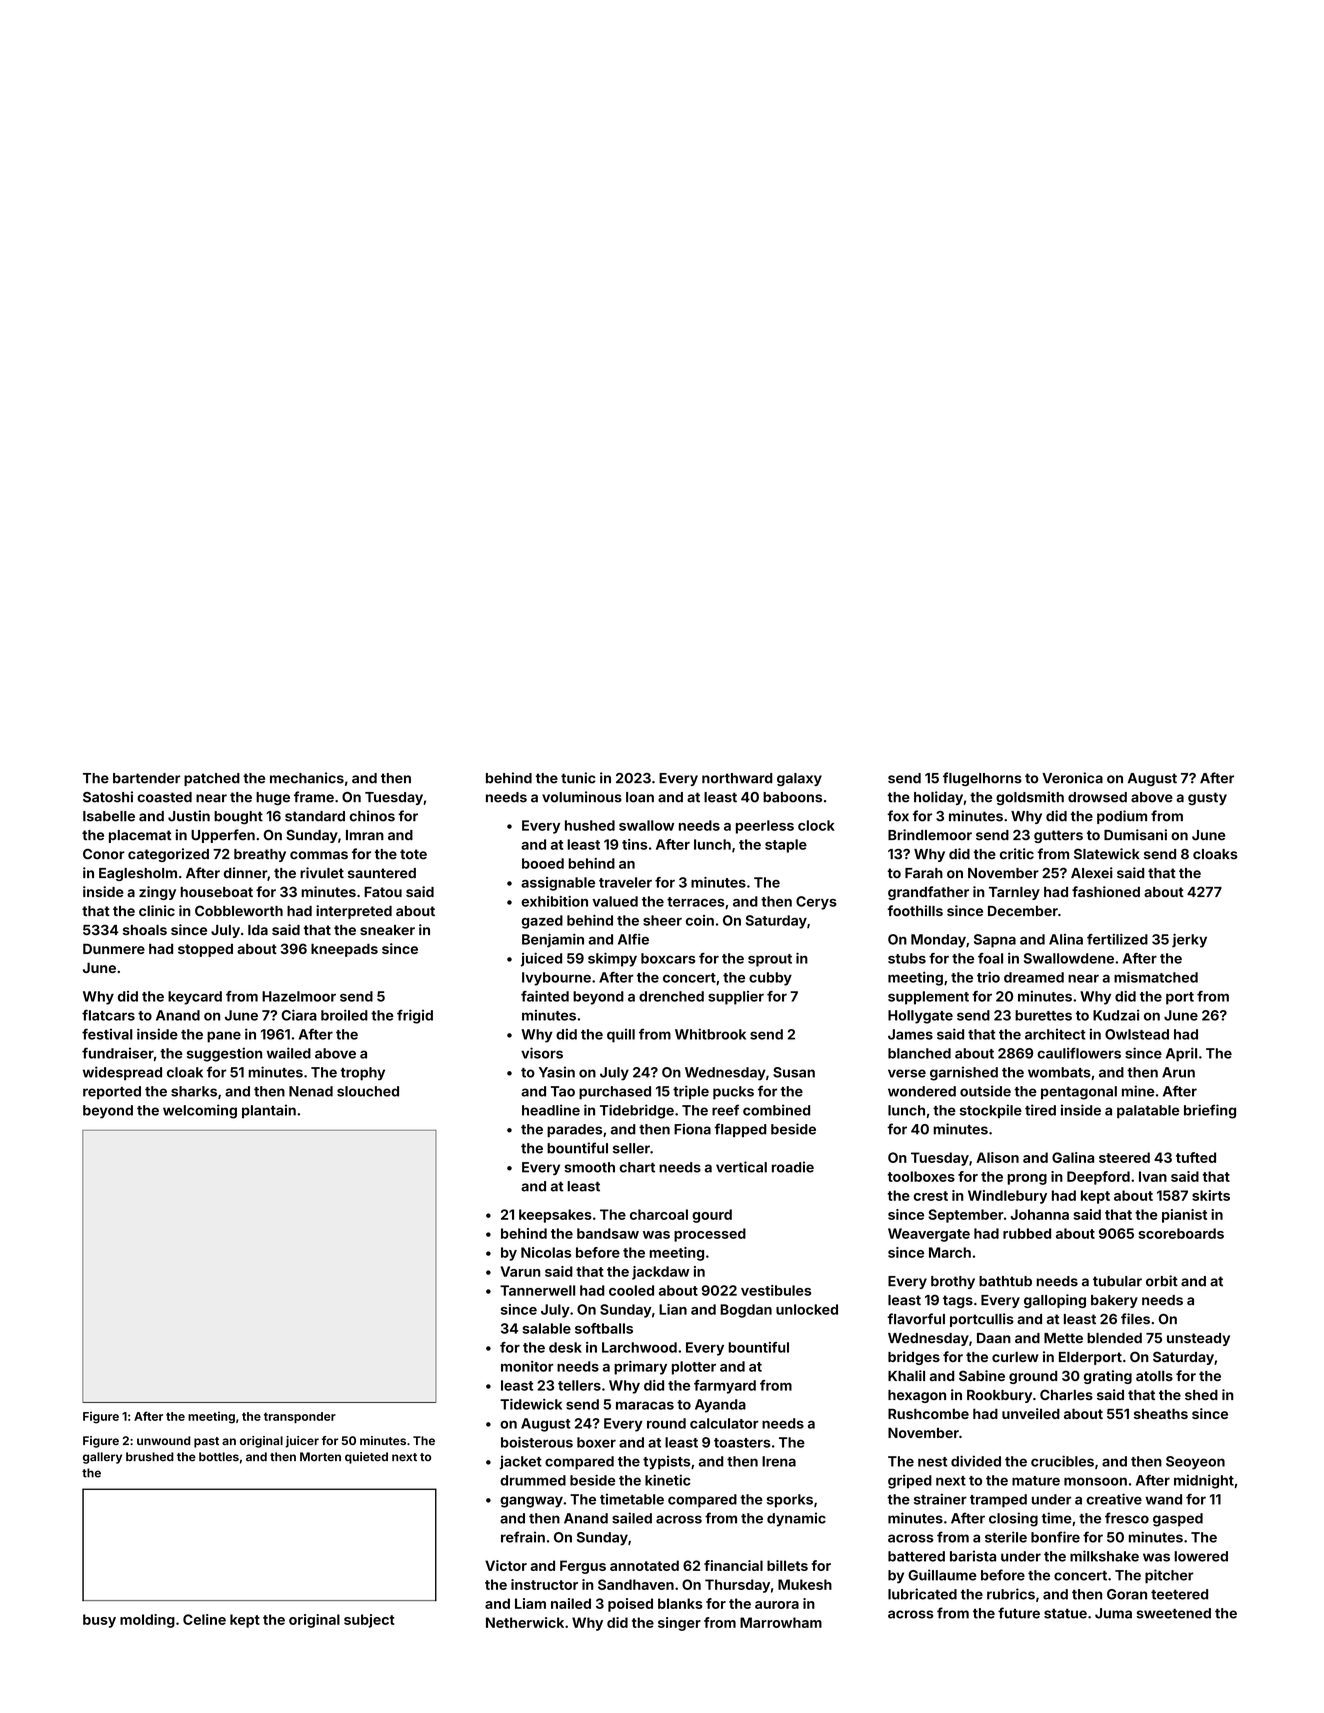 Image resolution: width=1324 pixels, height=1713 pixels. Describe the element at coordinates (200, 1111) in the screenshot. I see `welcoming` at that location.
